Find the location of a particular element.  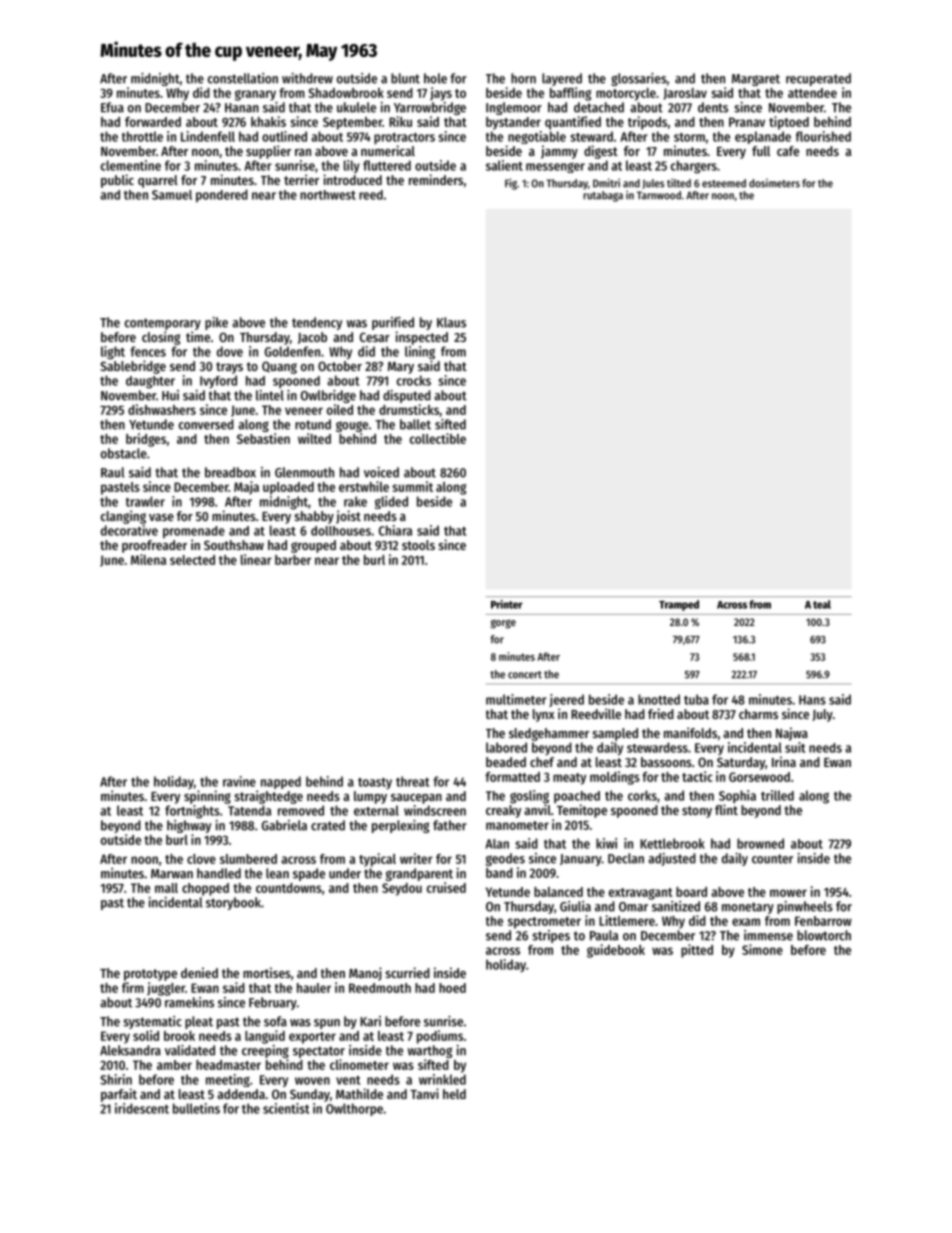

Owlthorpe is located at coordinates (354, 1109).
